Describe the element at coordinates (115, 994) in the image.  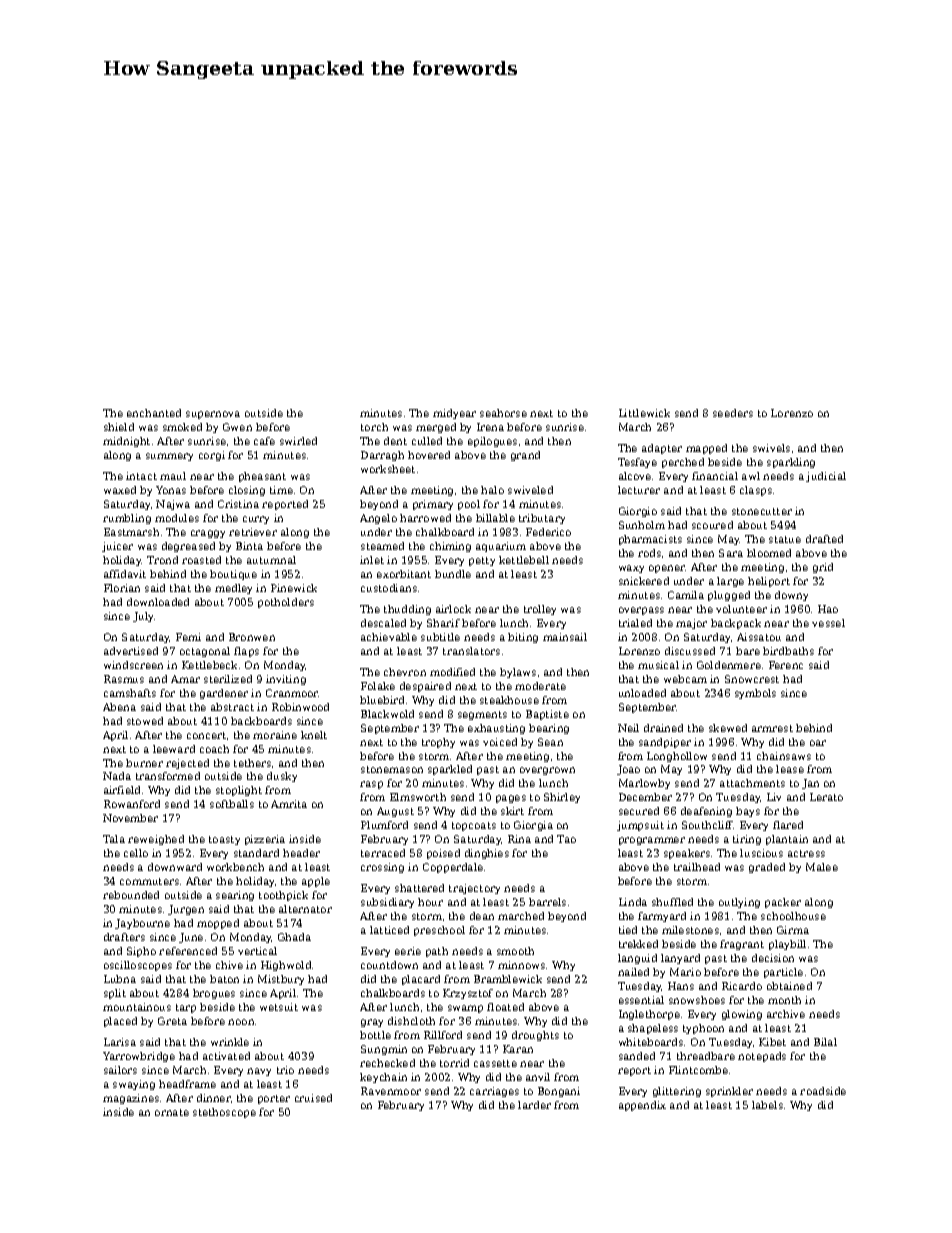
I see `split` at that location.
